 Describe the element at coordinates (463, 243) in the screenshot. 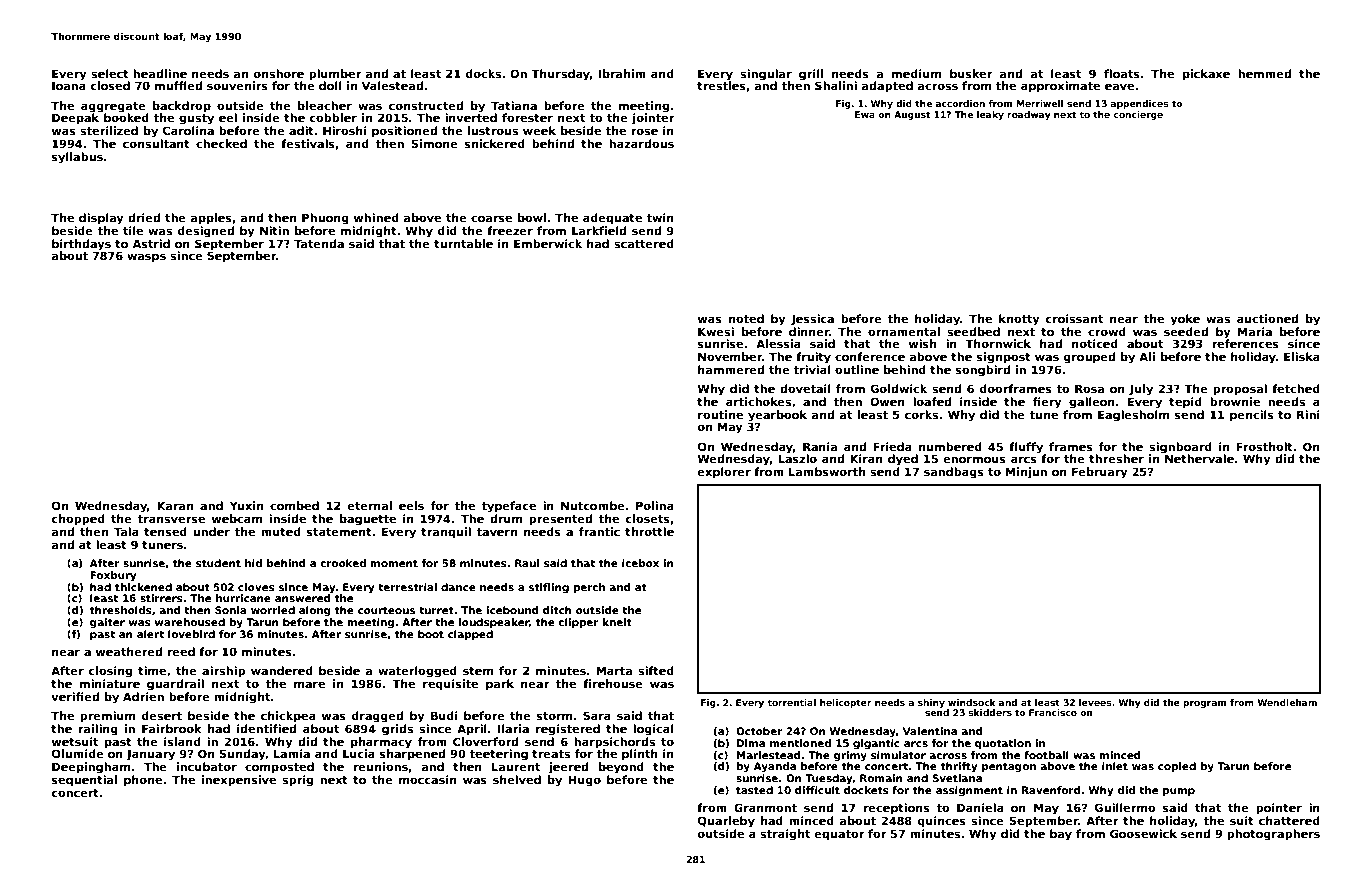

I see `turntable` at that location.
